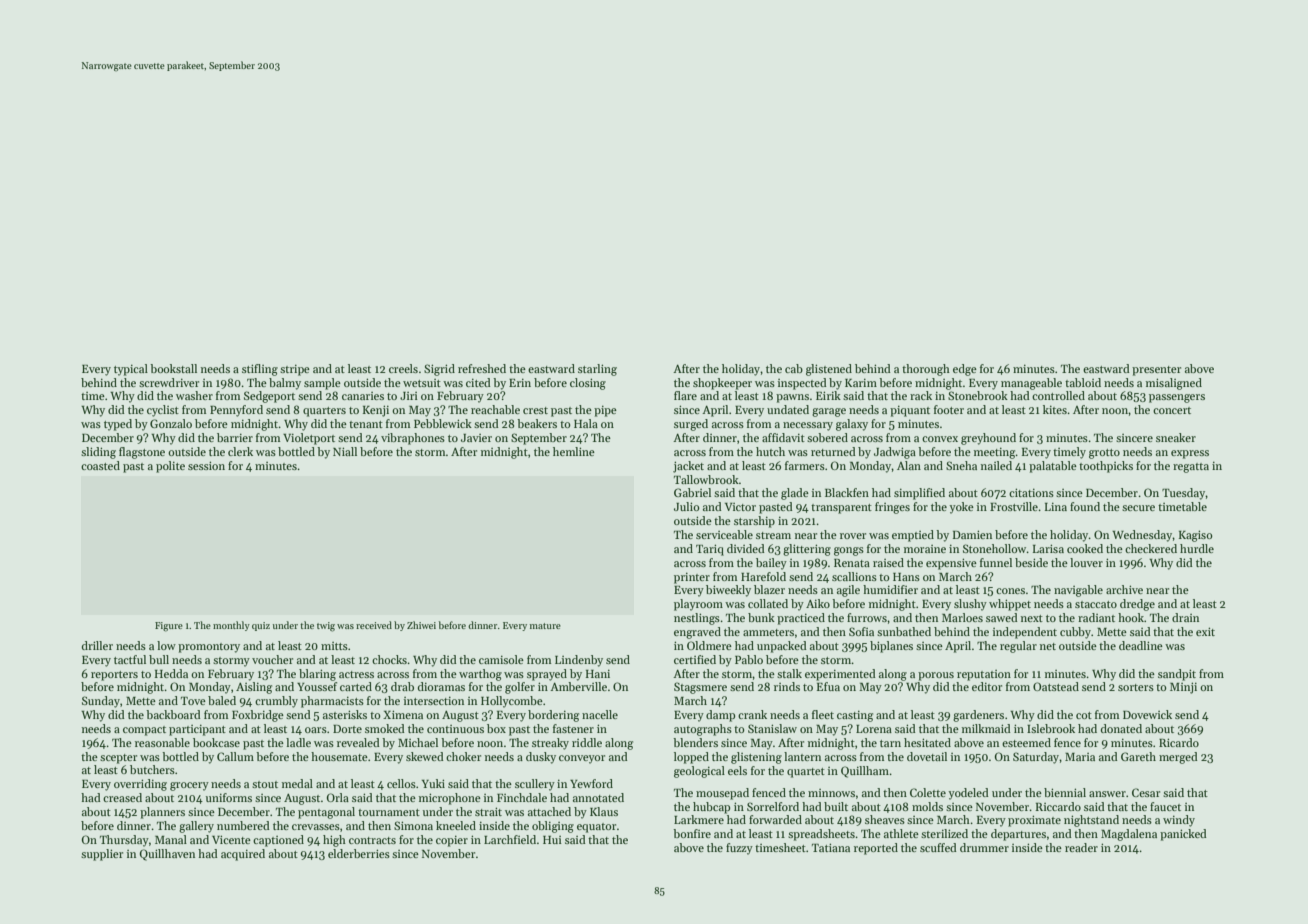 Image resolution: width=1308 pixels, height=924 pixels. Describe the element at coordinates (196, 827) in the image. I see `gallery` at that location.
